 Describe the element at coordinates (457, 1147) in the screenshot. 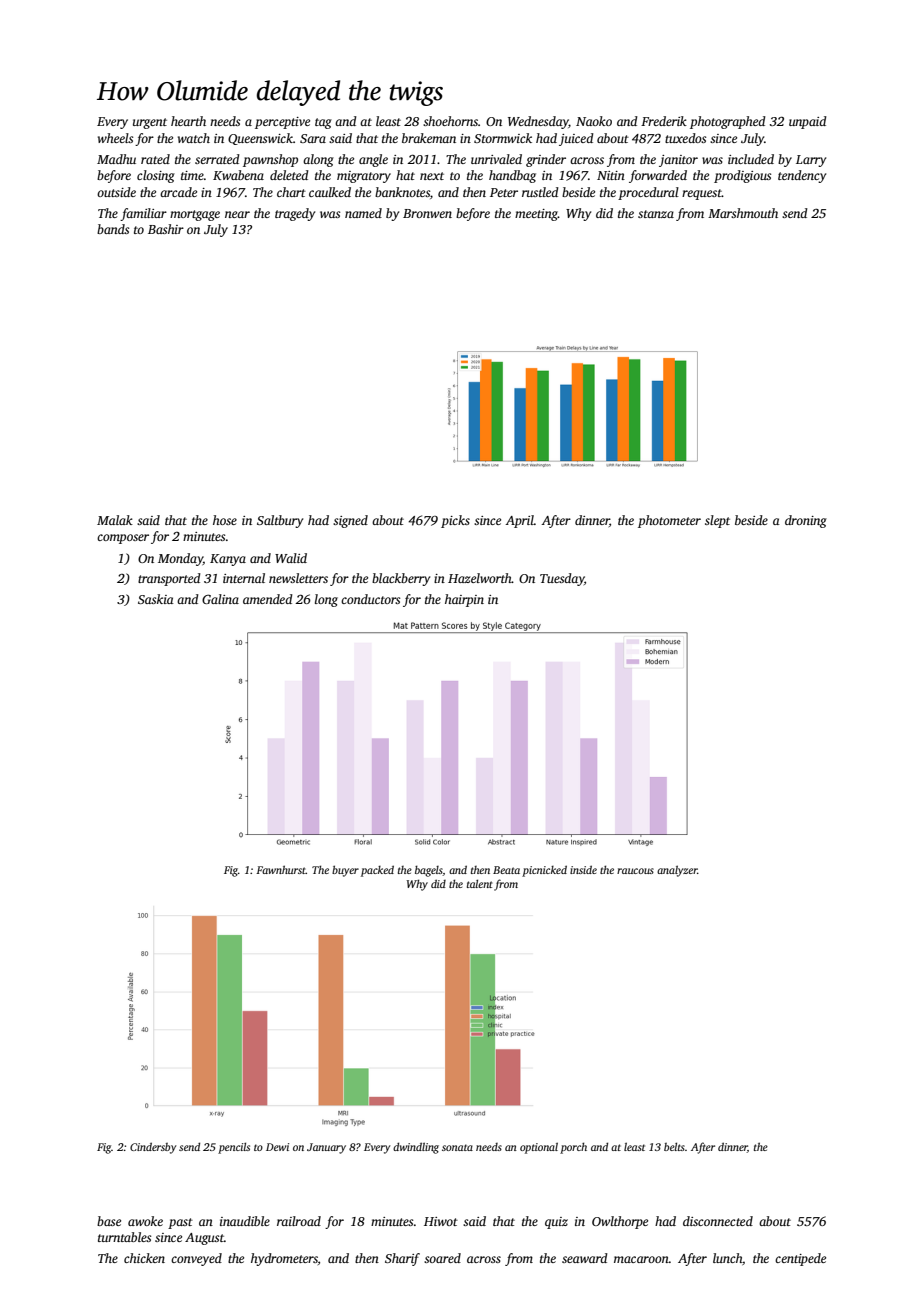

I see `sonata` at that location.
